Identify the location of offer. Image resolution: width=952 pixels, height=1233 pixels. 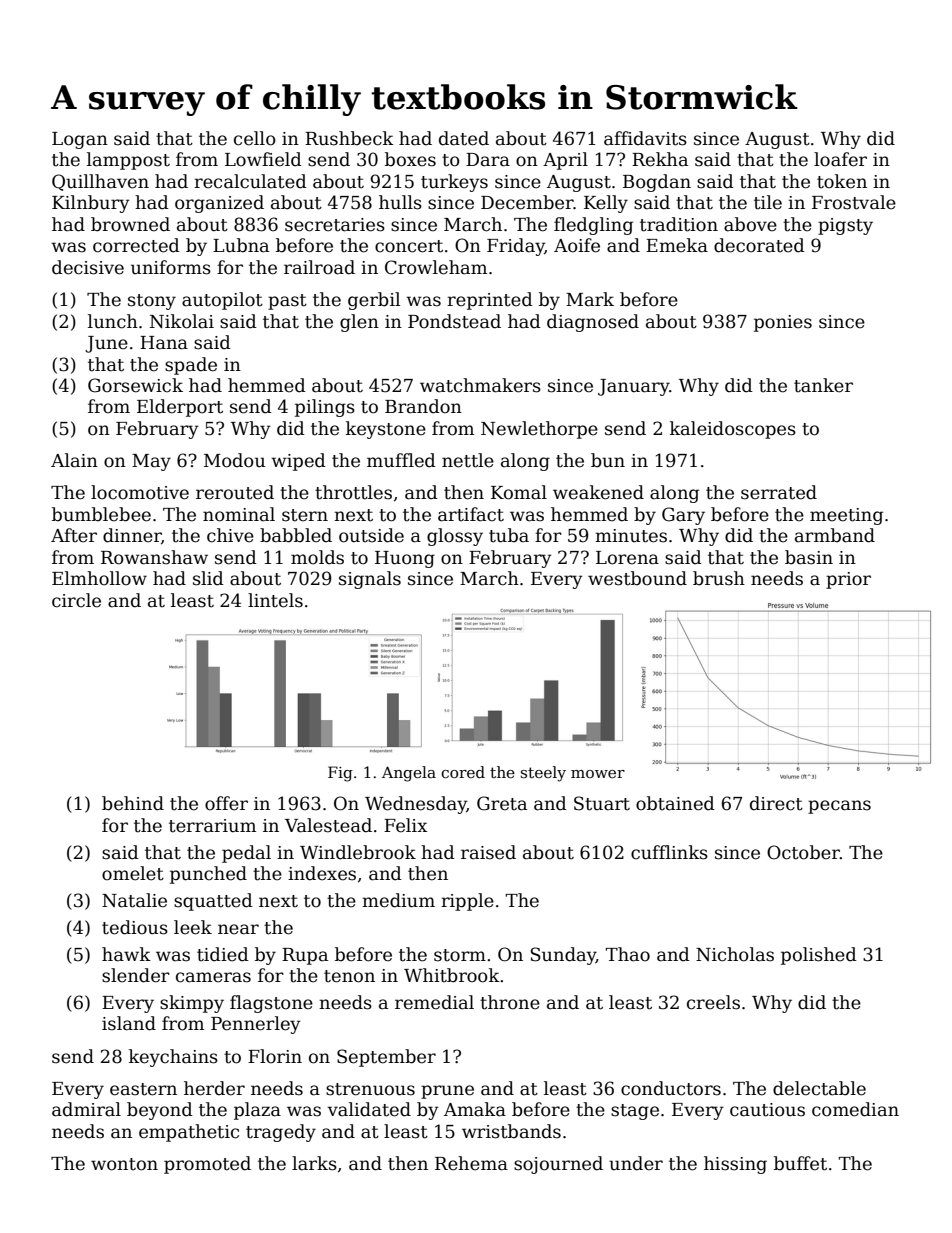
(226, 803).
